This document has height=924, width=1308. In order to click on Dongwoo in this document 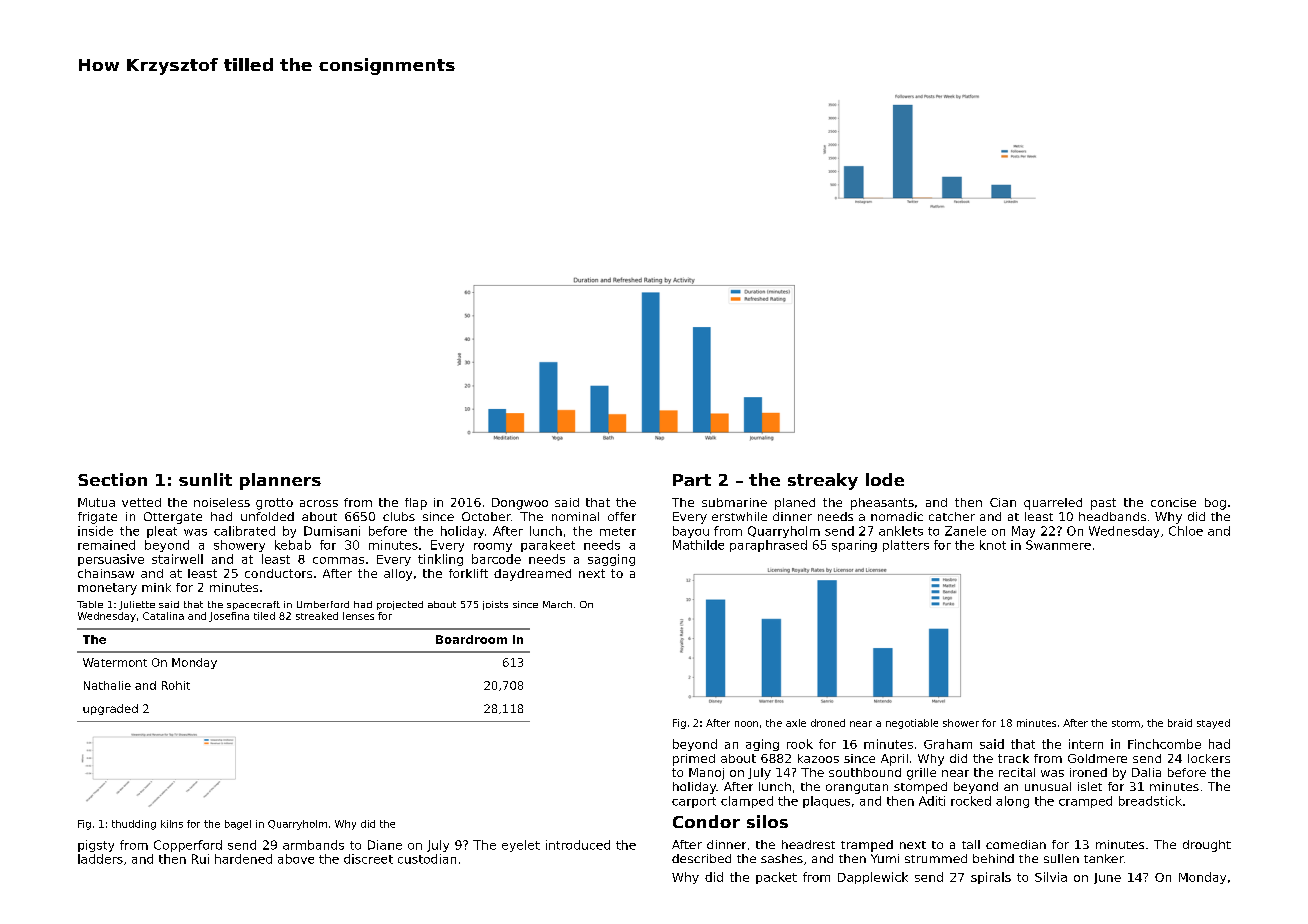, I will do `click(520, 504)`.
